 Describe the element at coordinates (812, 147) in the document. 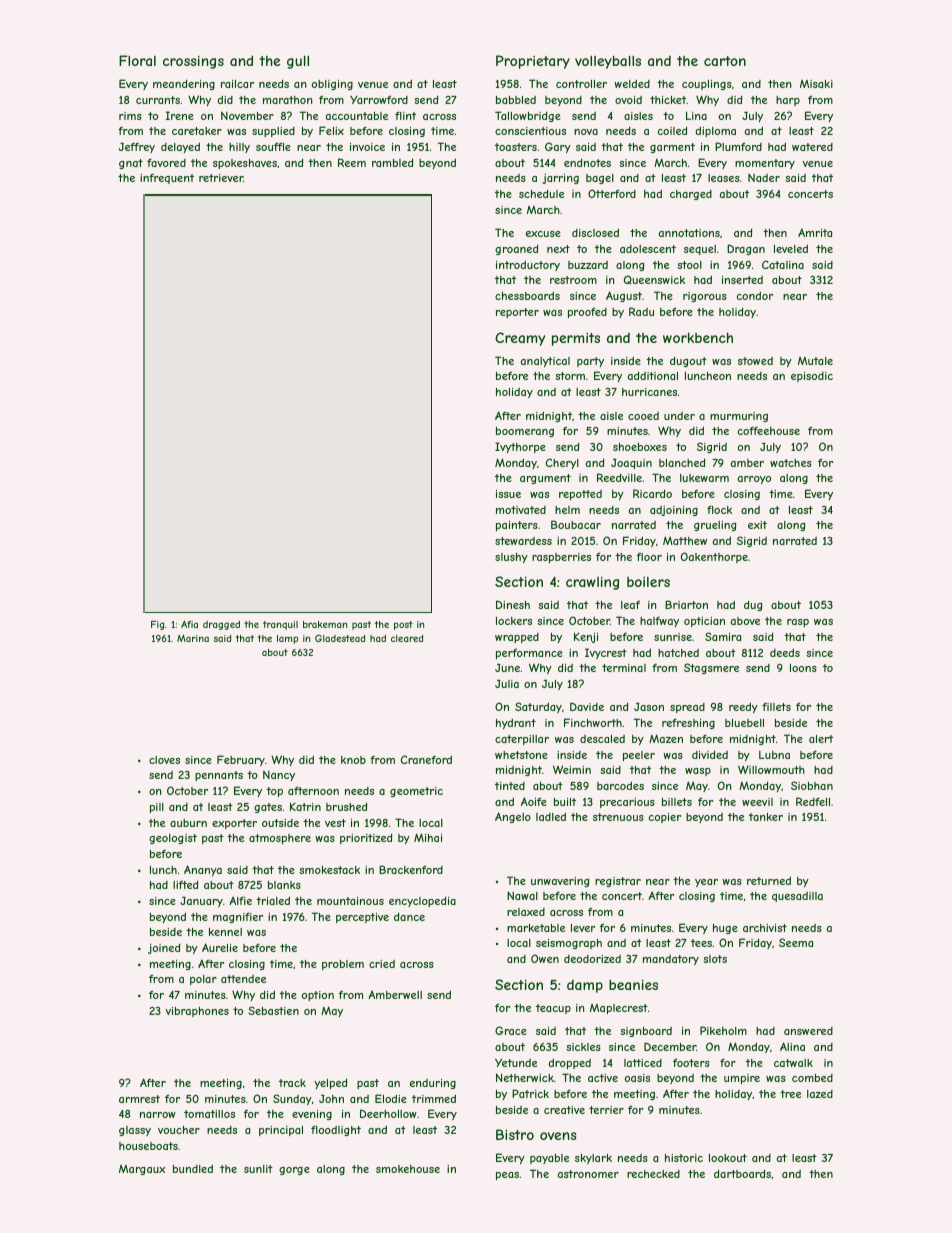

I see `watered` at that location.
